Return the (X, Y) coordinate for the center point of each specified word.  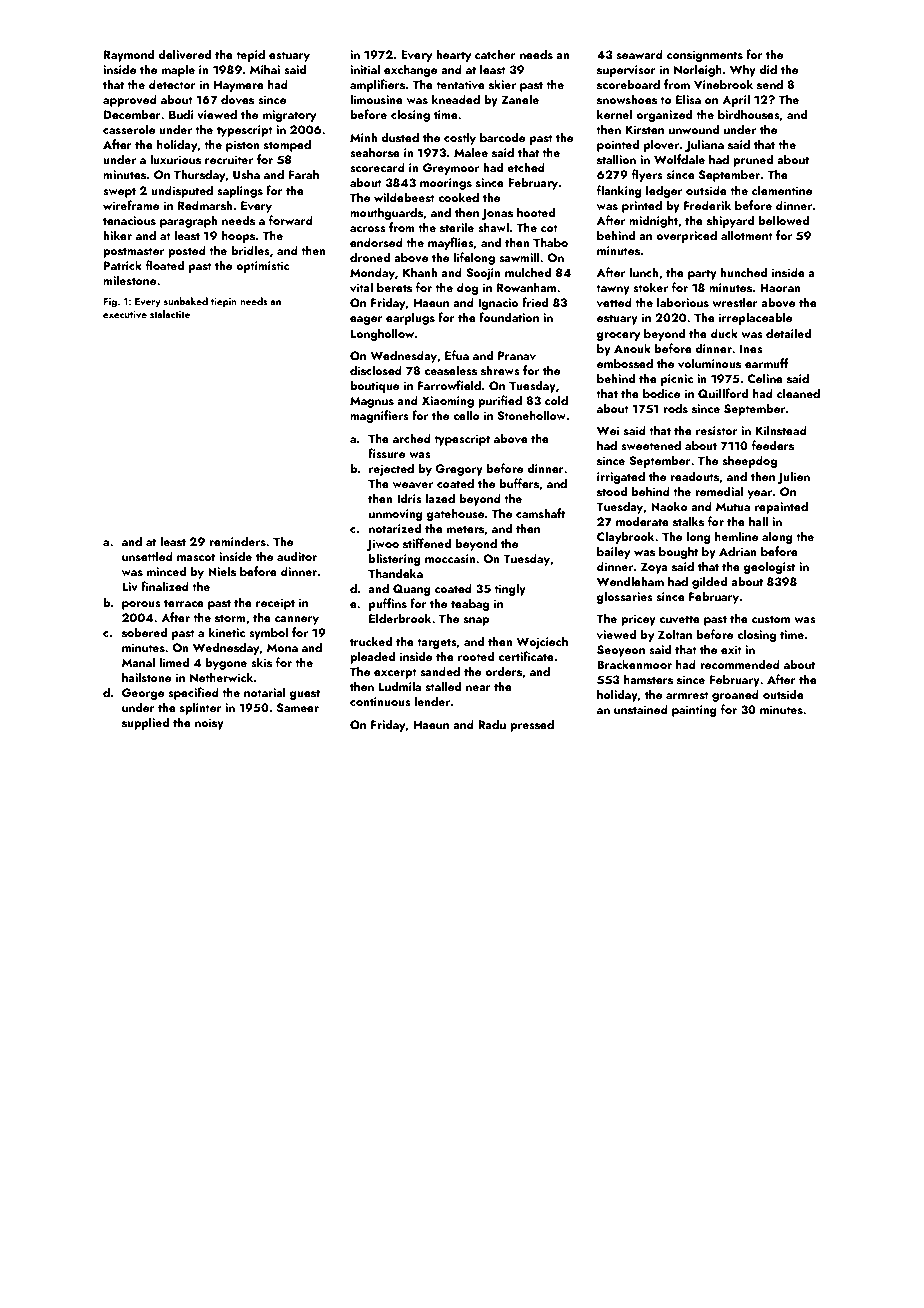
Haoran (780, 287)
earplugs (410, 318)
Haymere (239, 86)
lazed (440, 498)
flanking (619, 191)
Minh (363, 137)
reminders (237, 541)
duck (724, 333)
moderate (642, 521)
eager (366, 320)
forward (291, 220)
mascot (196, 557)
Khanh (420, 272)
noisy (209, 724)
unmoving (396, 515)
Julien (793, 477)
